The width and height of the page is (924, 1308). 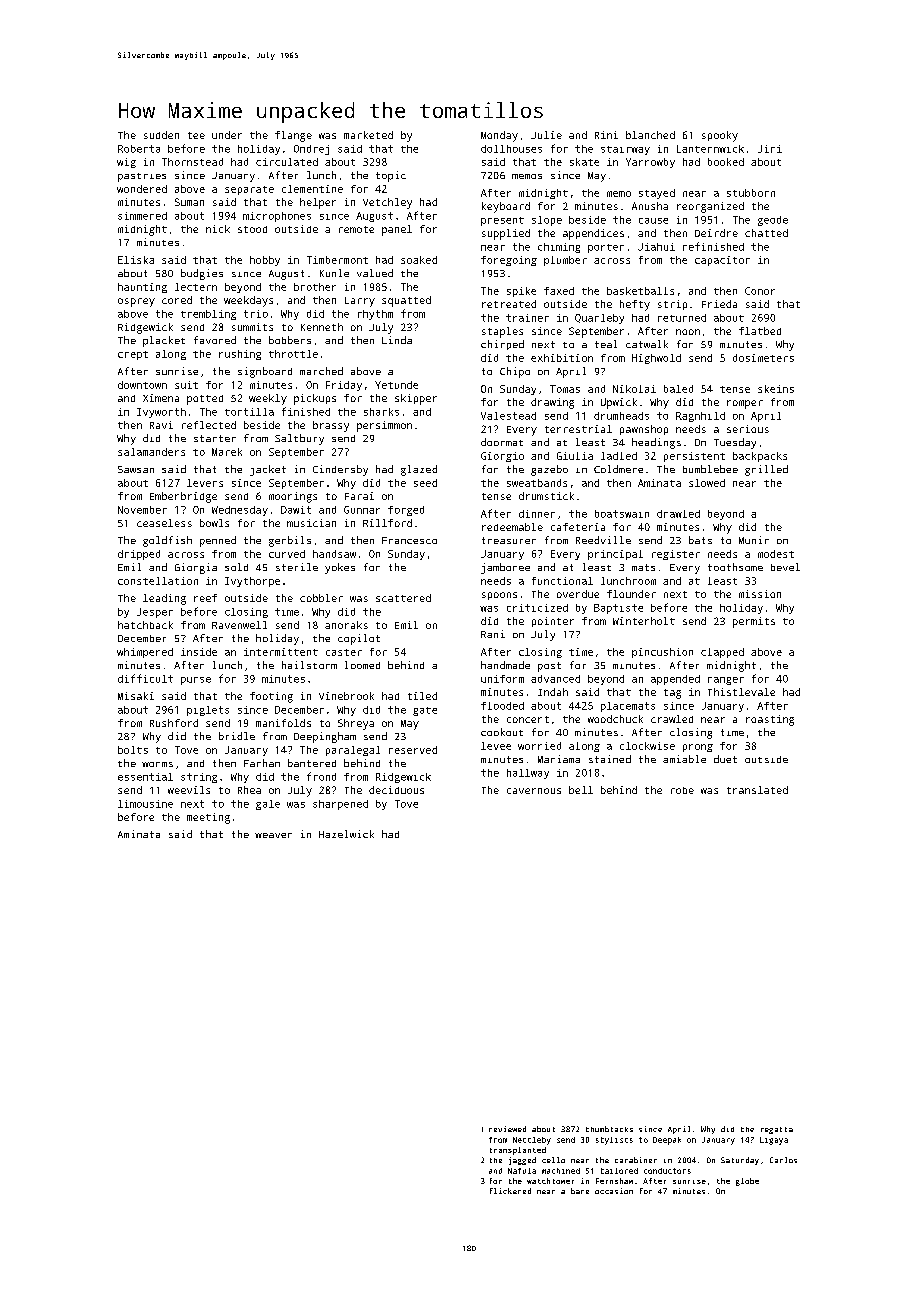 I want to click on limousine, so click(x=145, y=804).
